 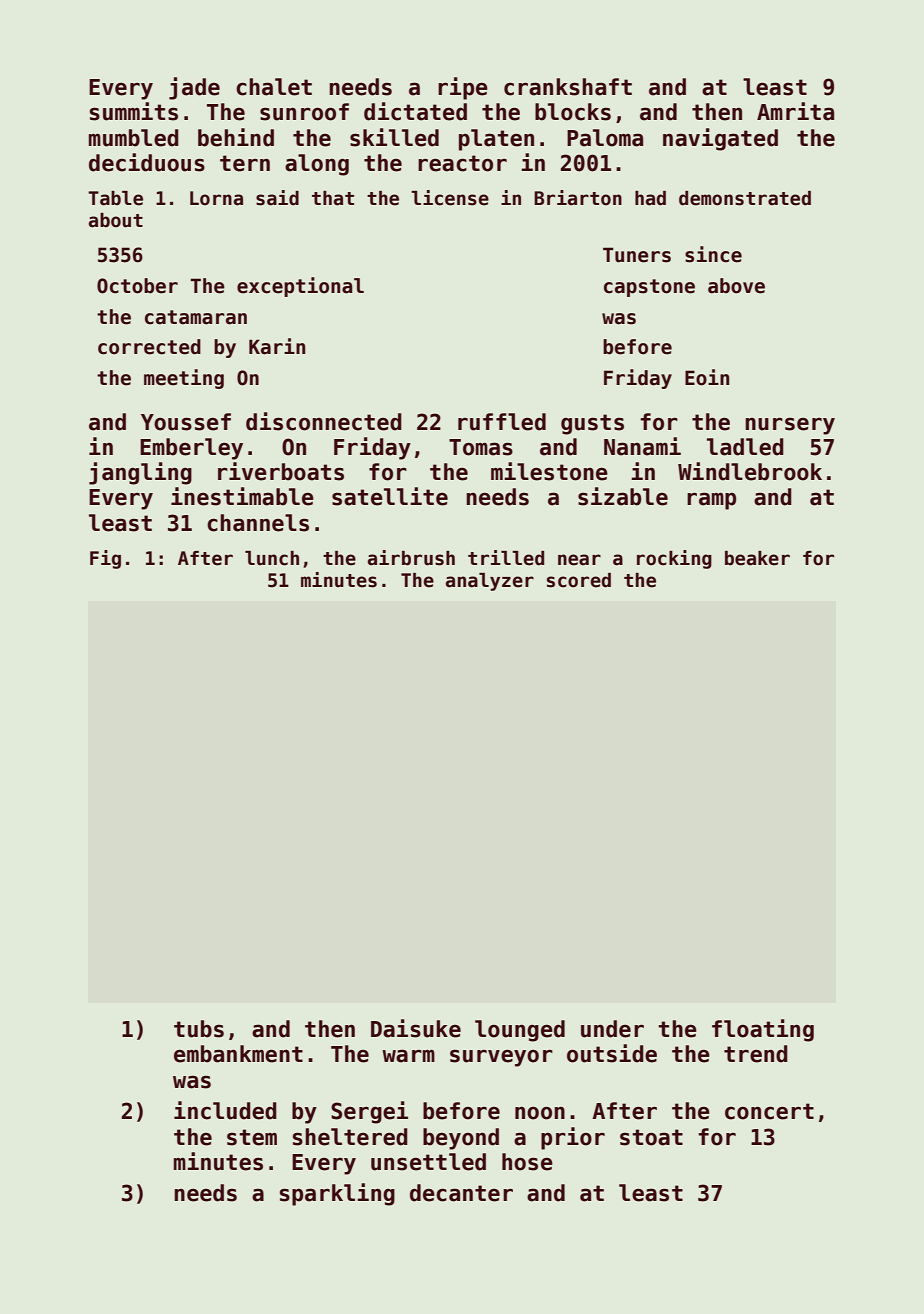 What do you see at coordinates (216, 198) in the screenshot?
I see `Lorna` at bounding box center [216, 198].
